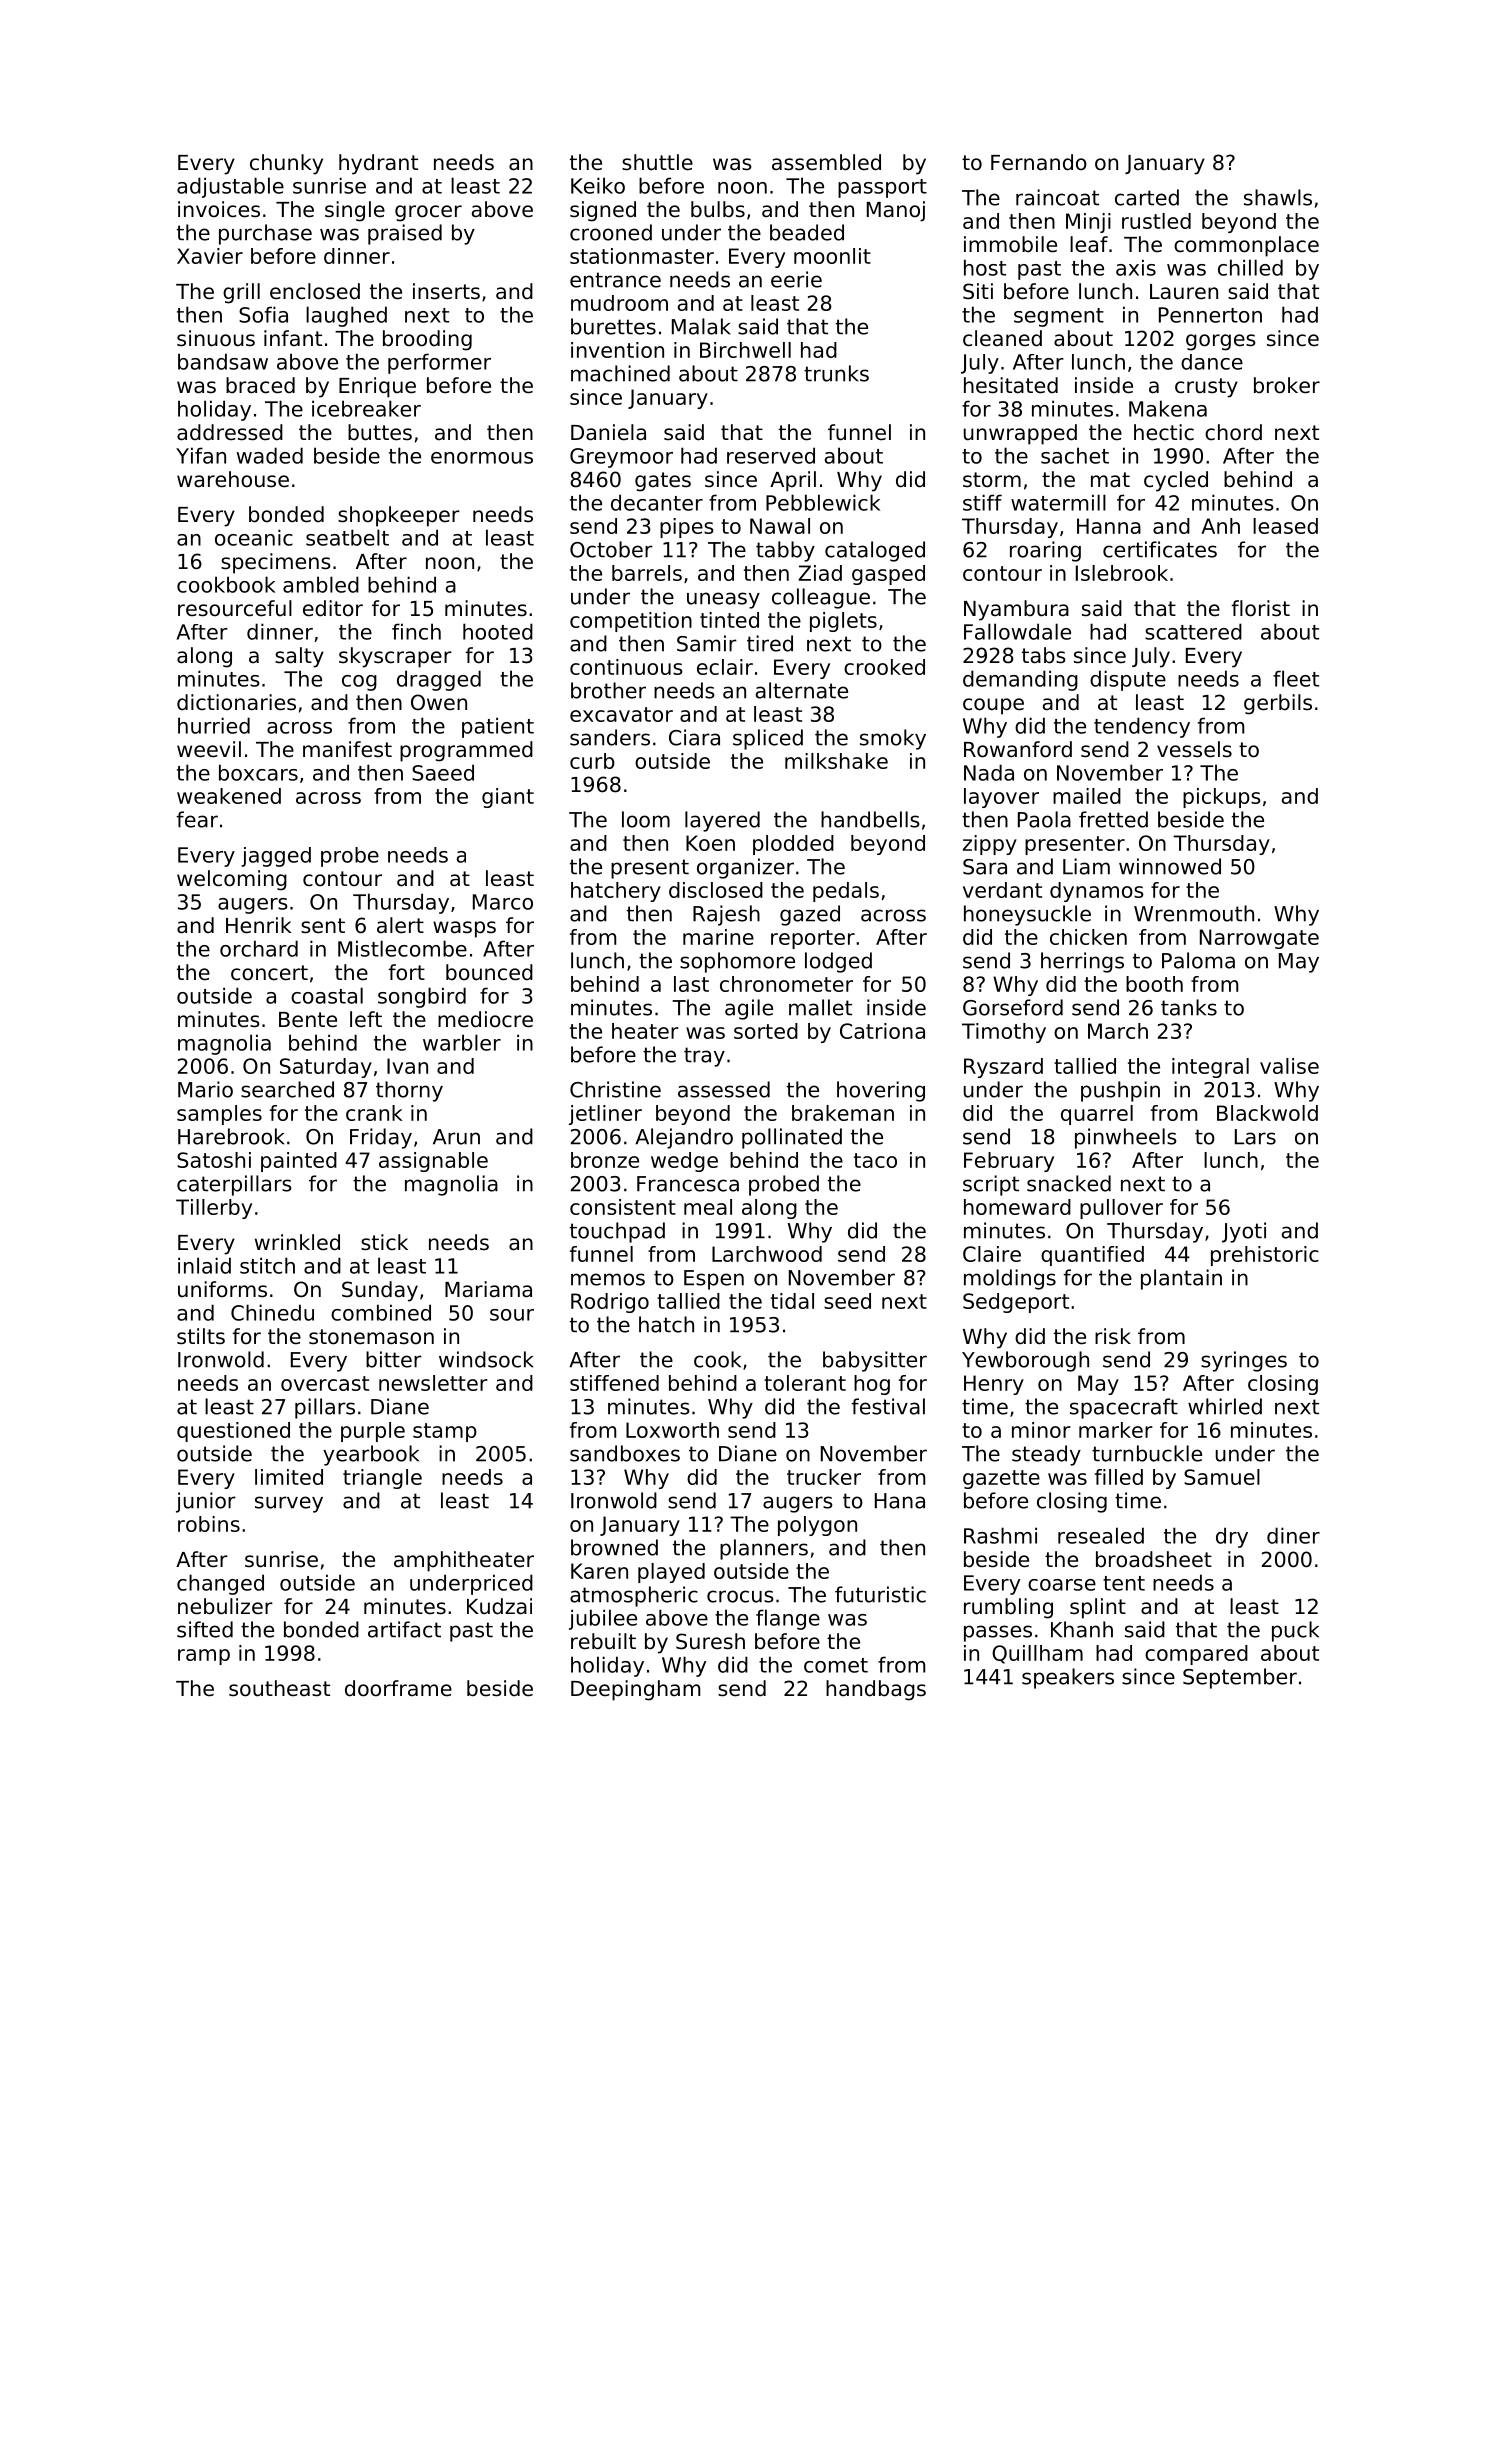  What do you see at coordinates (1193, 631) in the screenshot?
I see `scattered` at bounding box center [1193, 631].
